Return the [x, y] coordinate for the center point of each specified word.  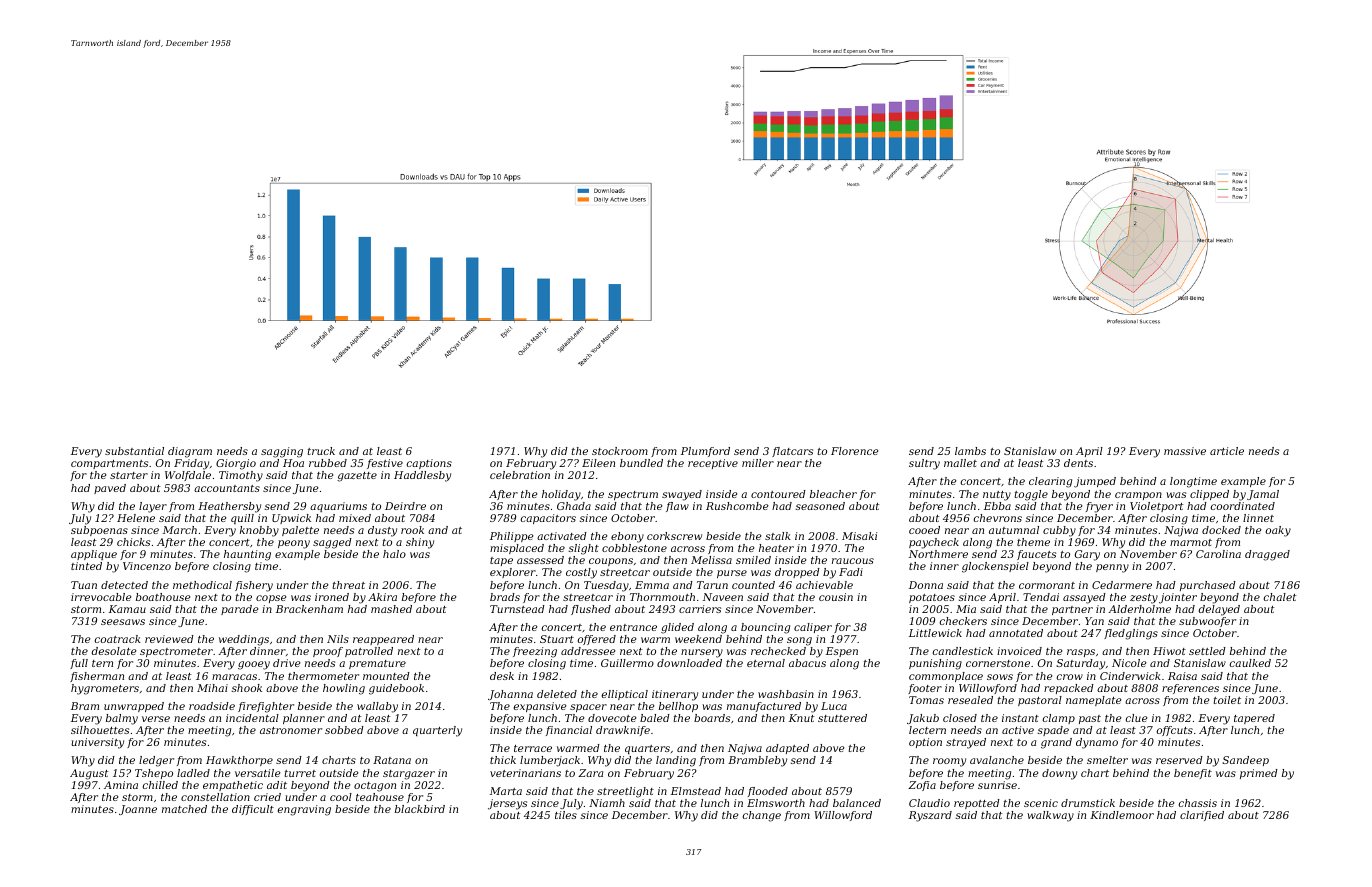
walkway [1050, 816]
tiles [566, 815]
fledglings [1131, 634]
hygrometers [105, 689]
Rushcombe [737, 506]
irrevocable [101, 597]
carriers [700, 609]
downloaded [689, 663]
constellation [215, 797]
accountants [227, 488]
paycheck [934, 543]
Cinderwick [1130, 676]
